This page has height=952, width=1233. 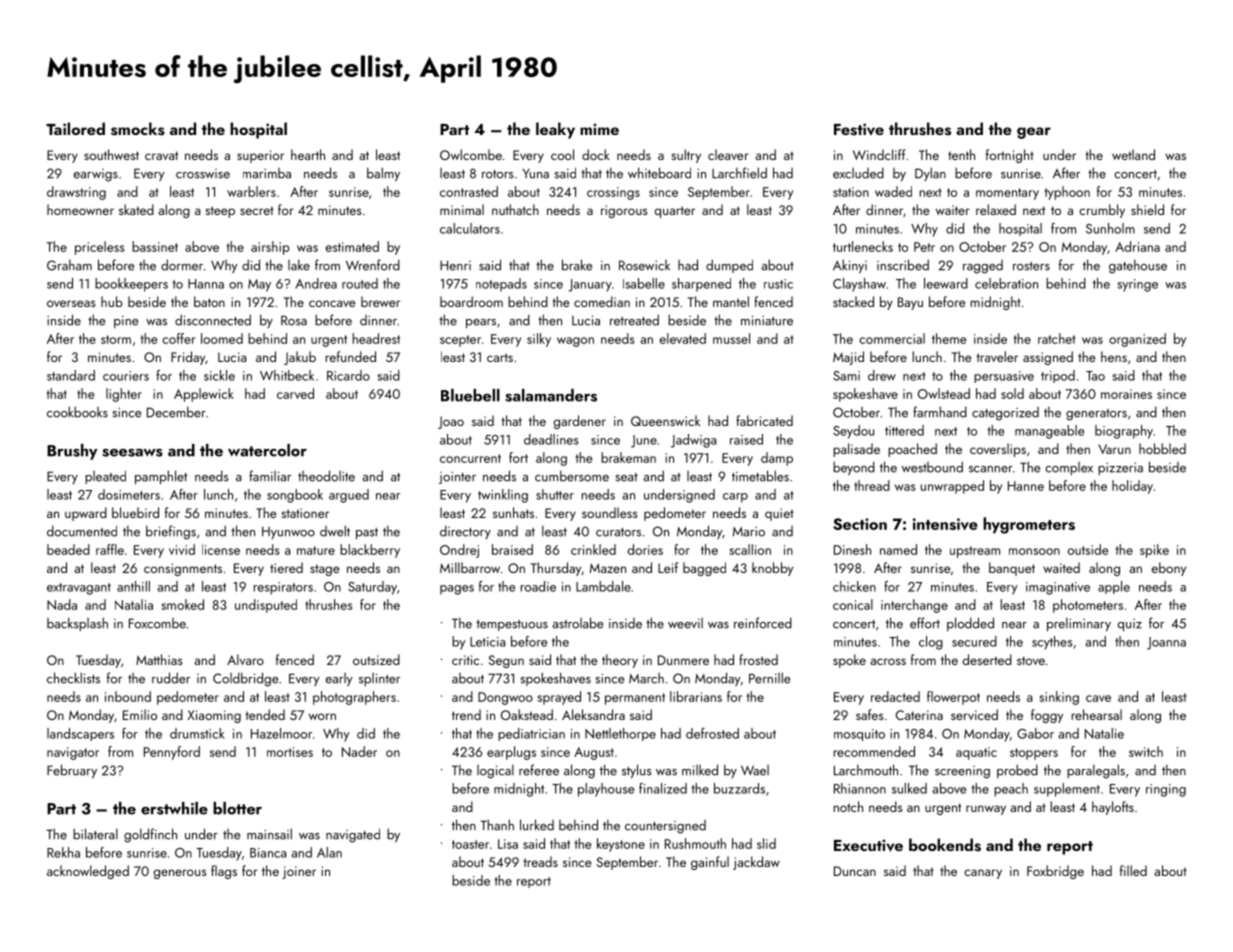 What do you see at coordinates (593, 549) in the page?
I see `crinkled` at bounding box center [593, 549].
